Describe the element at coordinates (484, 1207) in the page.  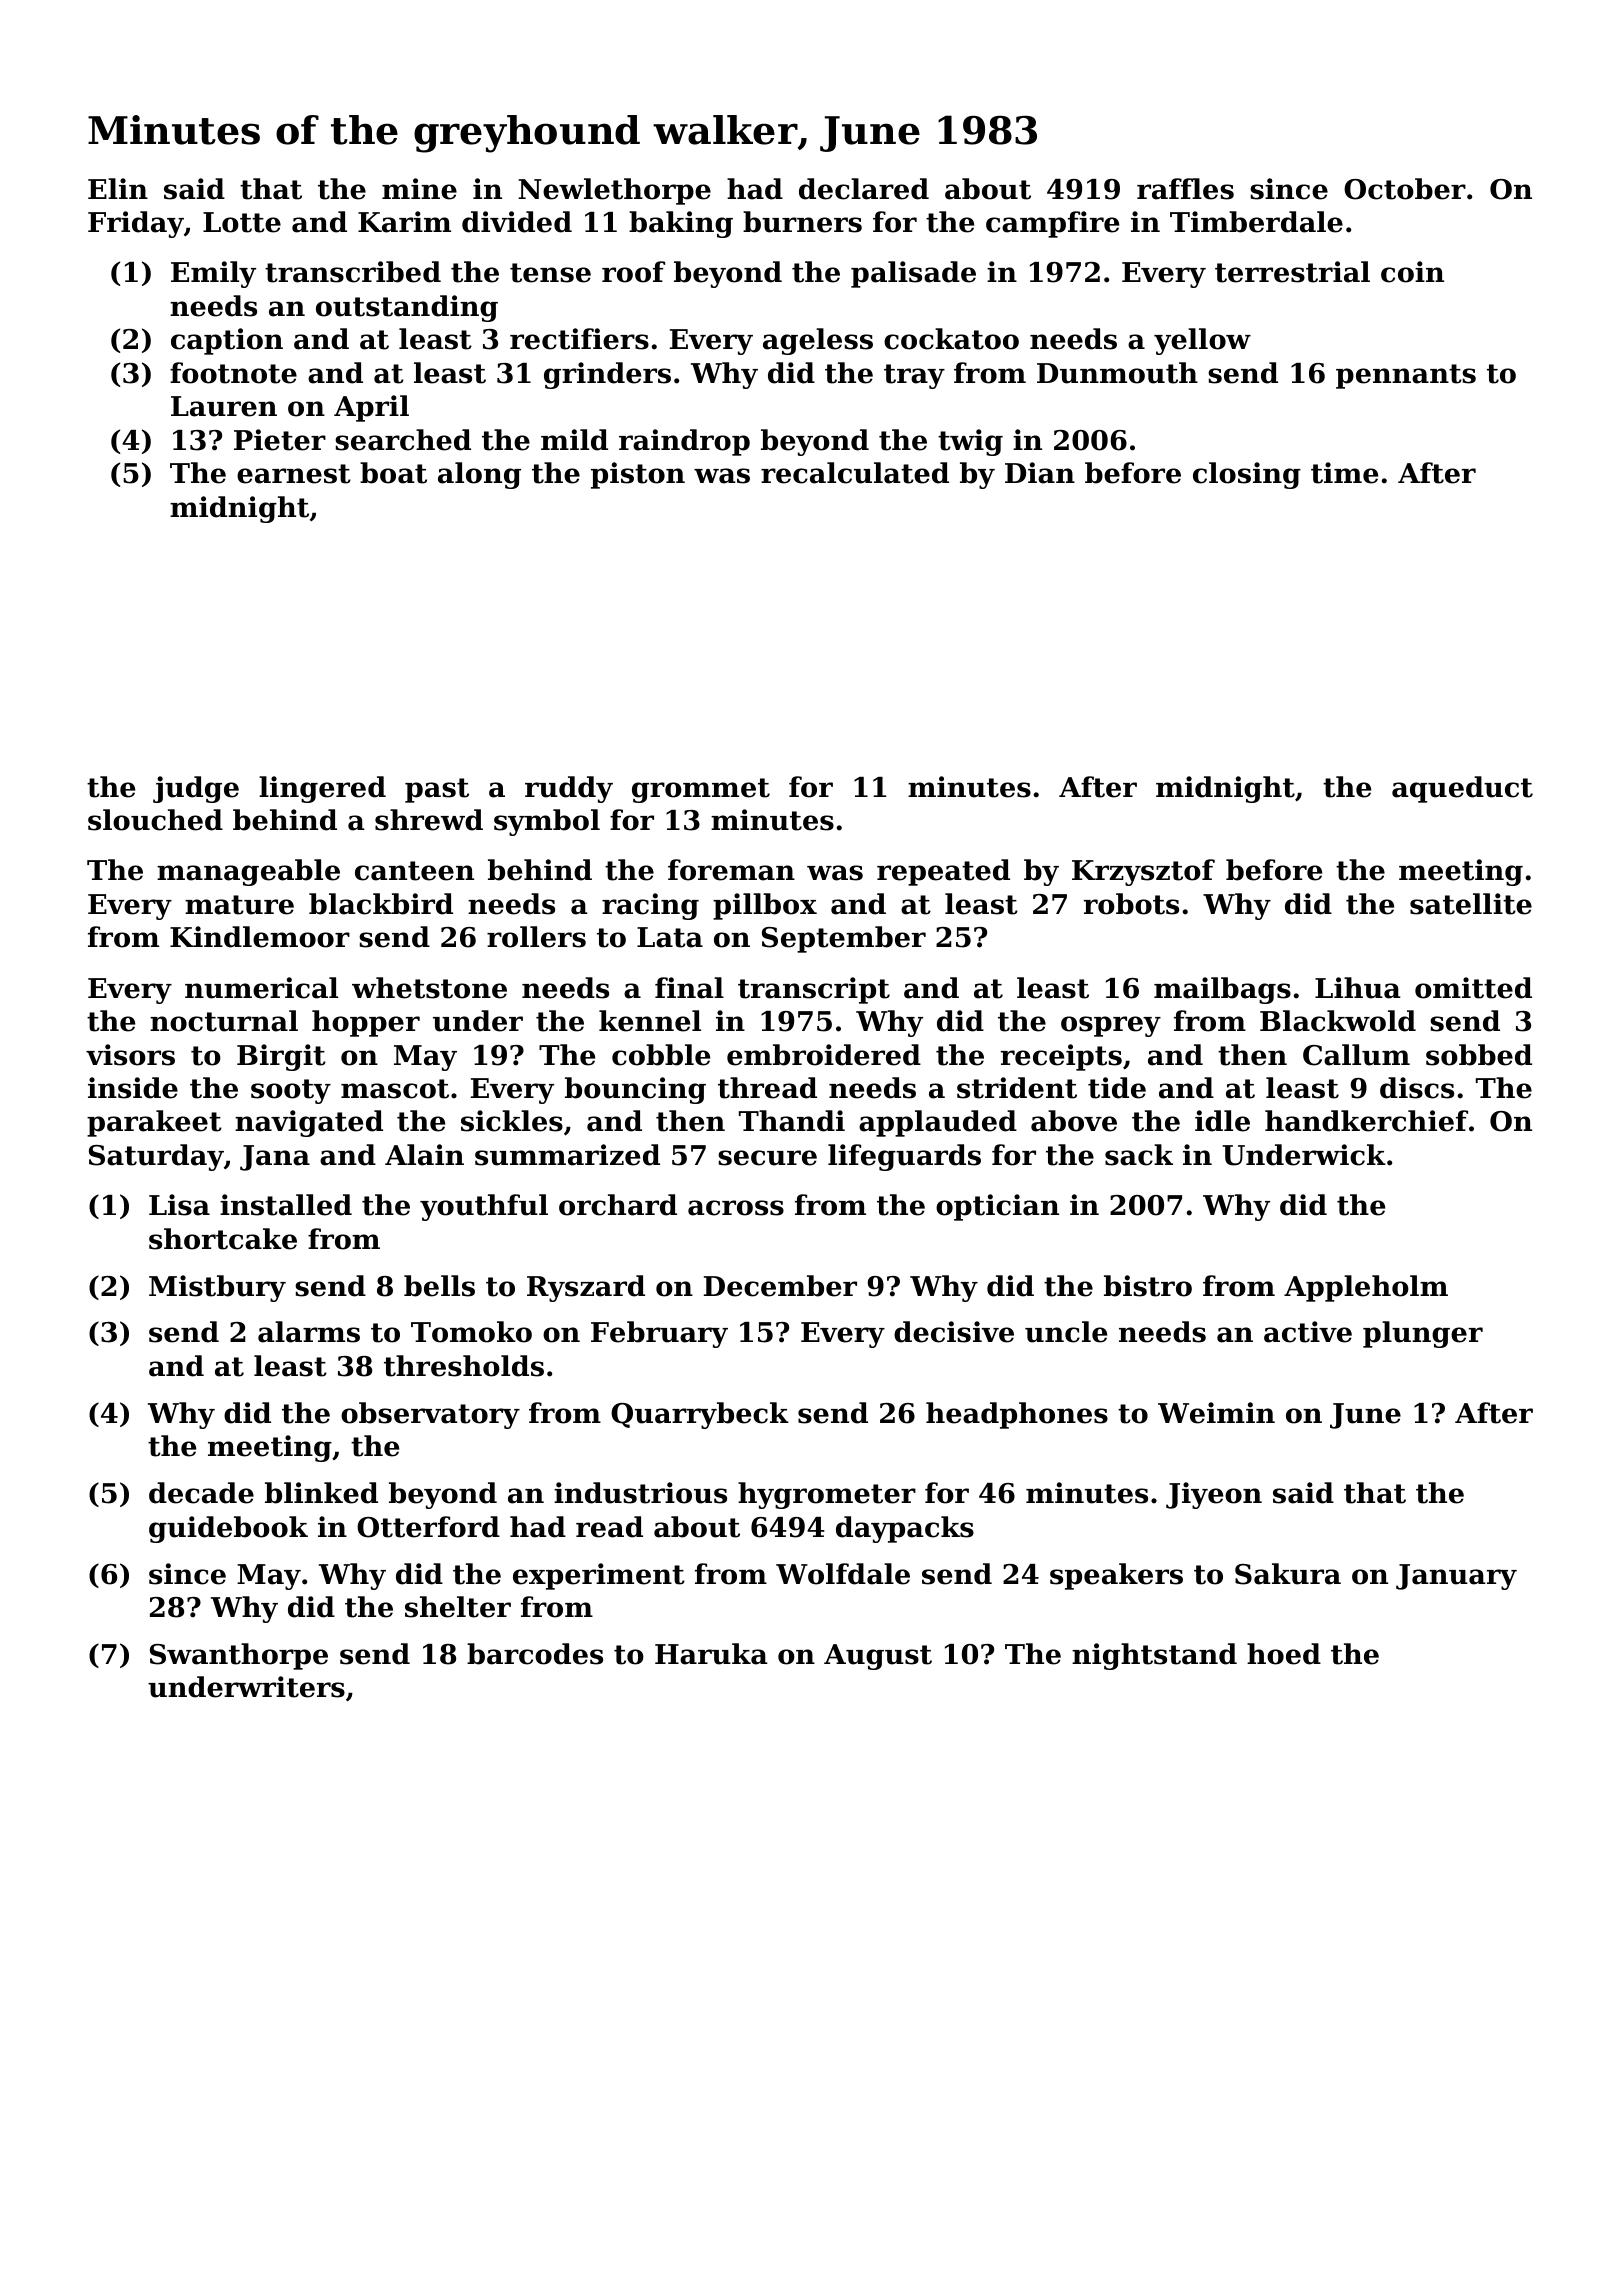
I see `youthful` at that location.
